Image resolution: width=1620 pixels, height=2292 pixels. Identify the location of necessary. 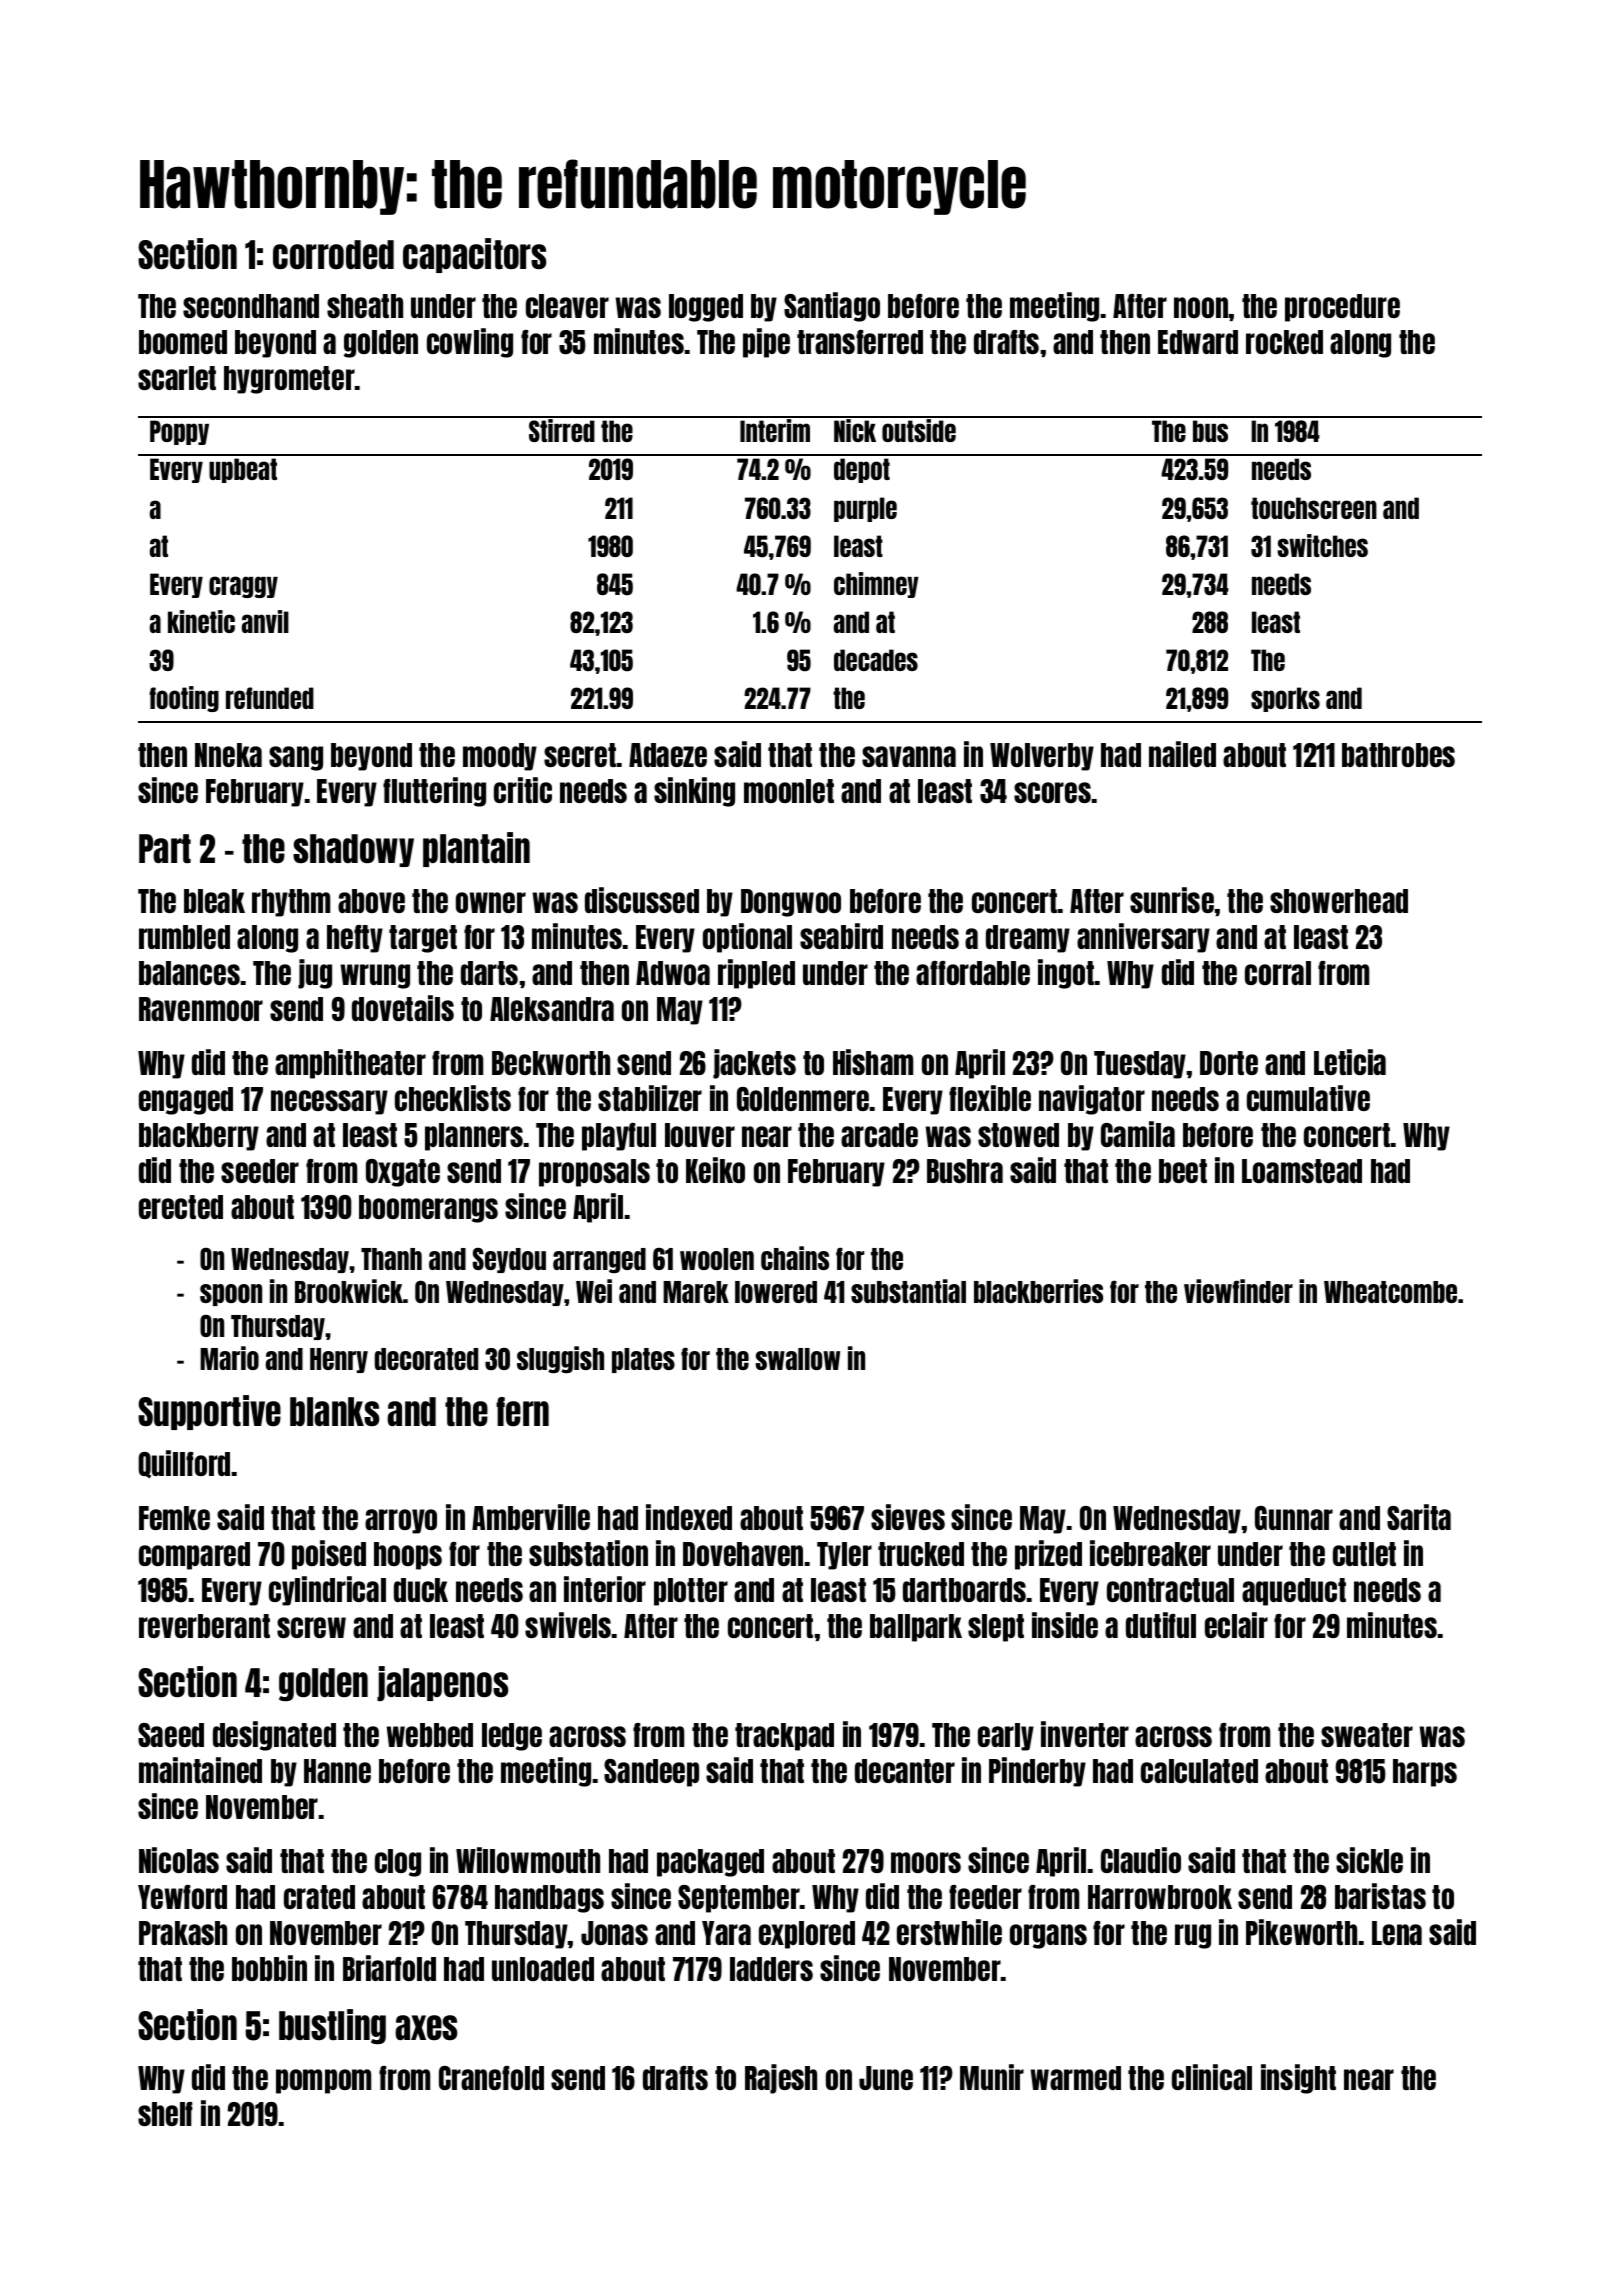
(329, 1102).
